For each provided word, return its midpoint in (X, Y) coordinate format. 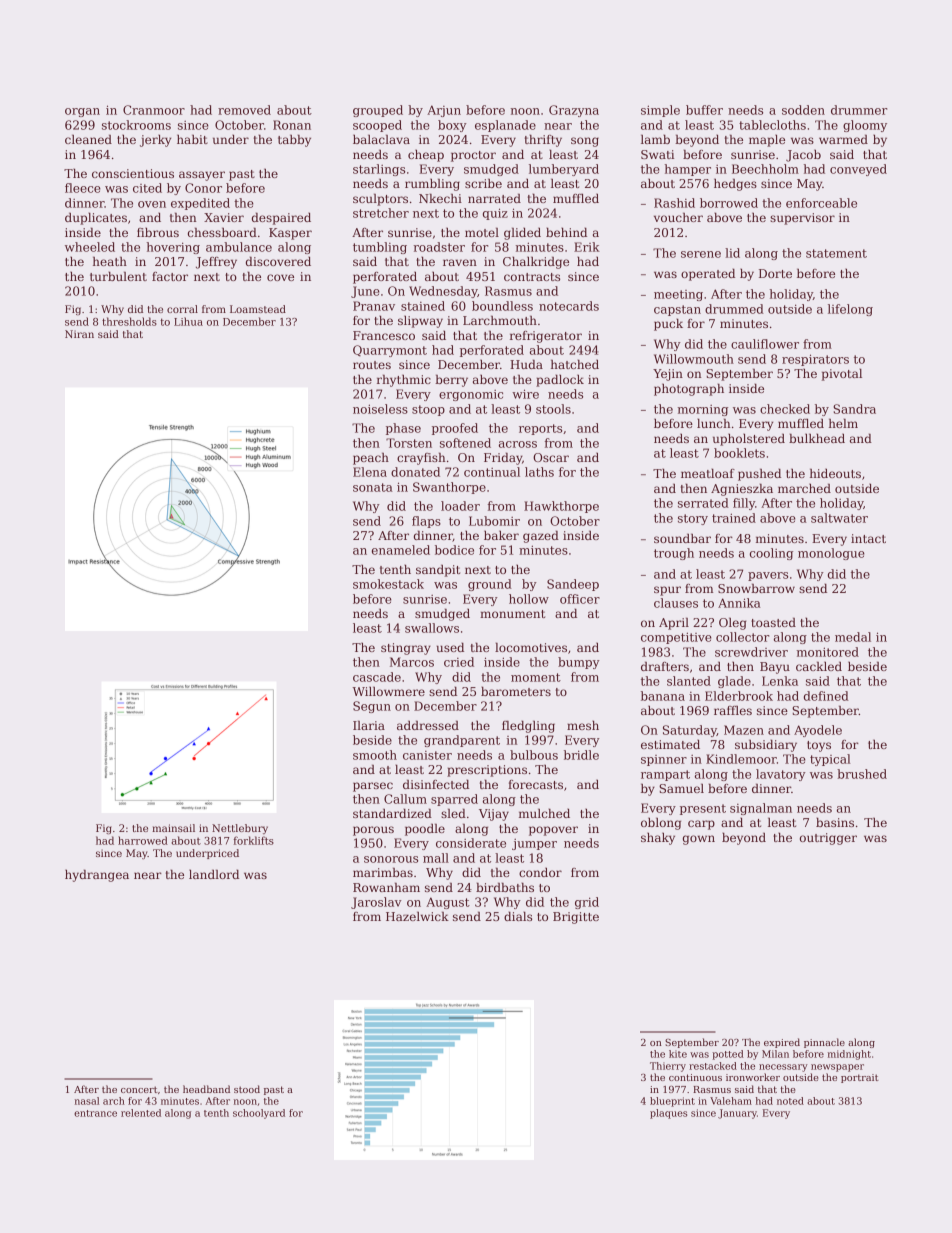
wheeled (90, 247)
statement (836, 253)
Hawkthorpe (561, 507)
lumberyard (564, 170)
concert (139, 1089)
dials (518, 916)
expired (782, 1043)
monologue (831, 554)
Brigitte (576, 918)
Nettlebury (240, 829)
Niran (79, 334)
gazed (541, 536)
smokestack (388, 584)
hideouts (835, 473)
